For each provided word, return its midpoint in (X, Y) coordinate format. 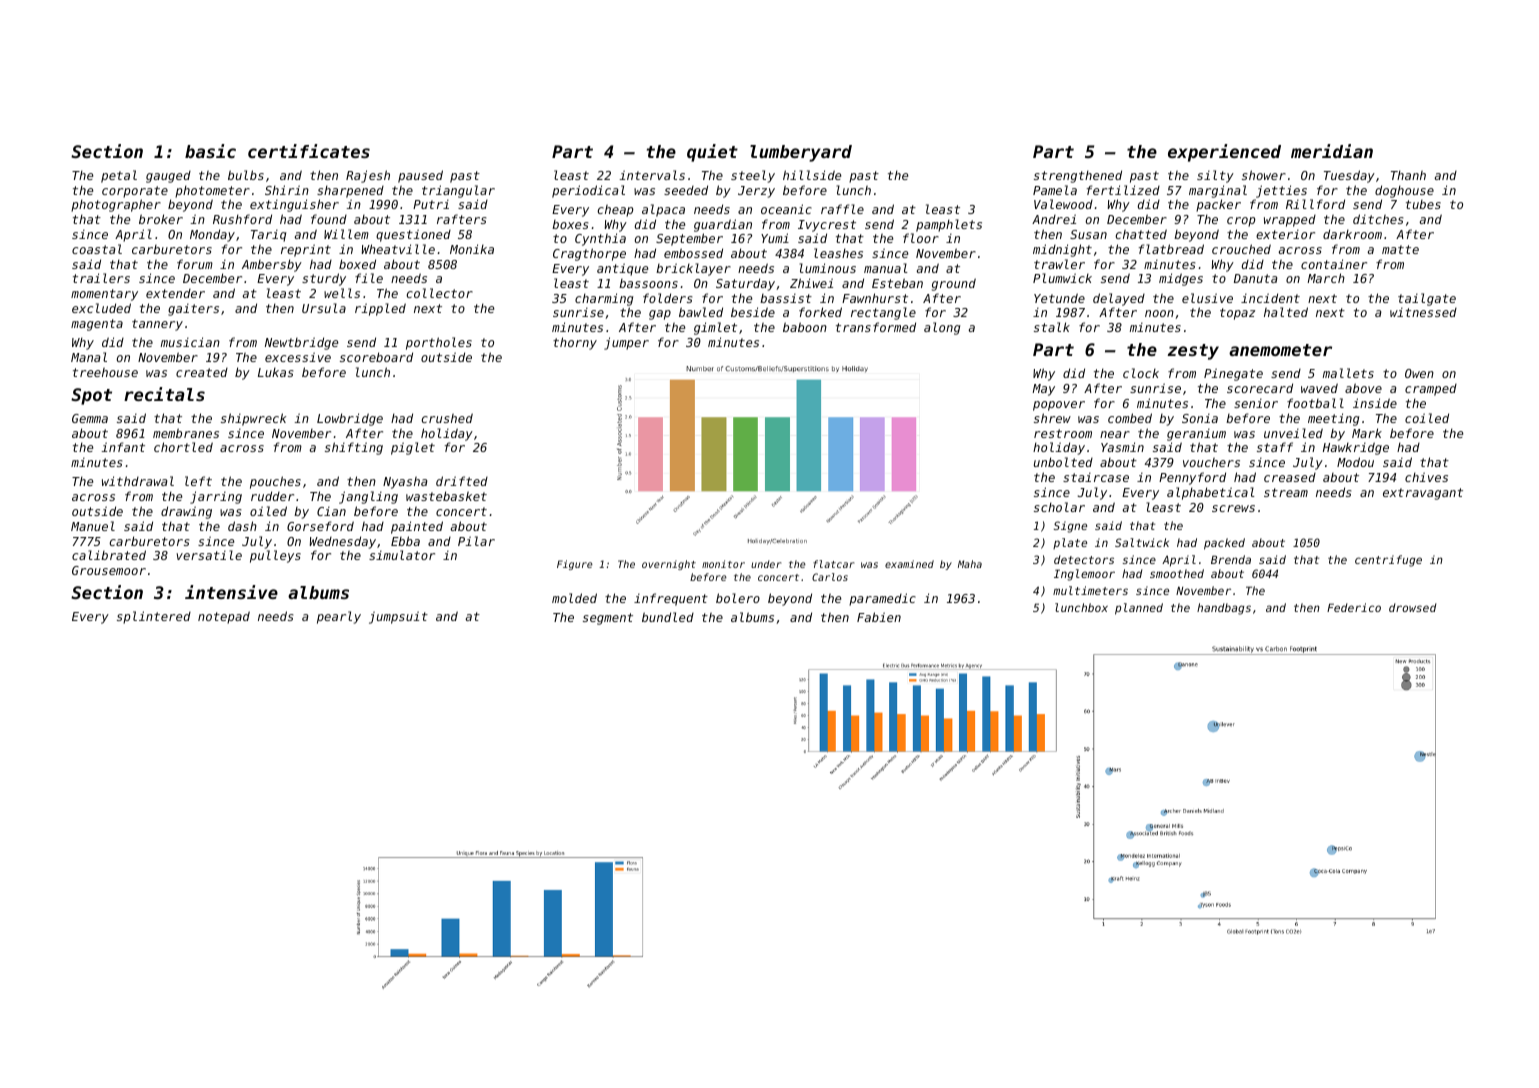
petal (119, 176)
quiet (712, 153)
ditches (1378, 219)
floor (921, 238)
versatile (209, 555)
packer (1218, 205)
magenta (97, 325)
